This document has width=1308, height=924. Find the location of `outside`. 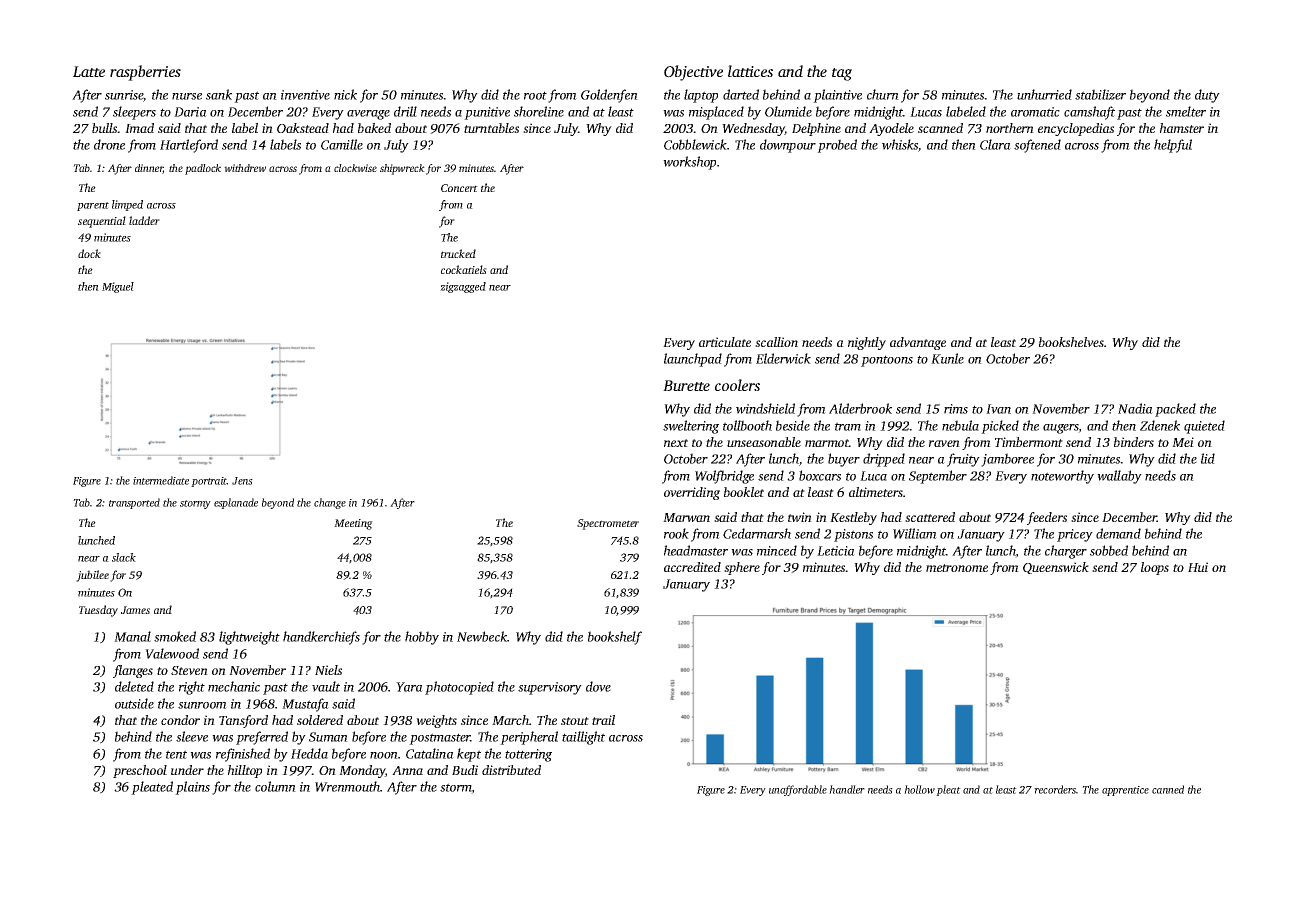

outside is located at coordinates (134, 703).
